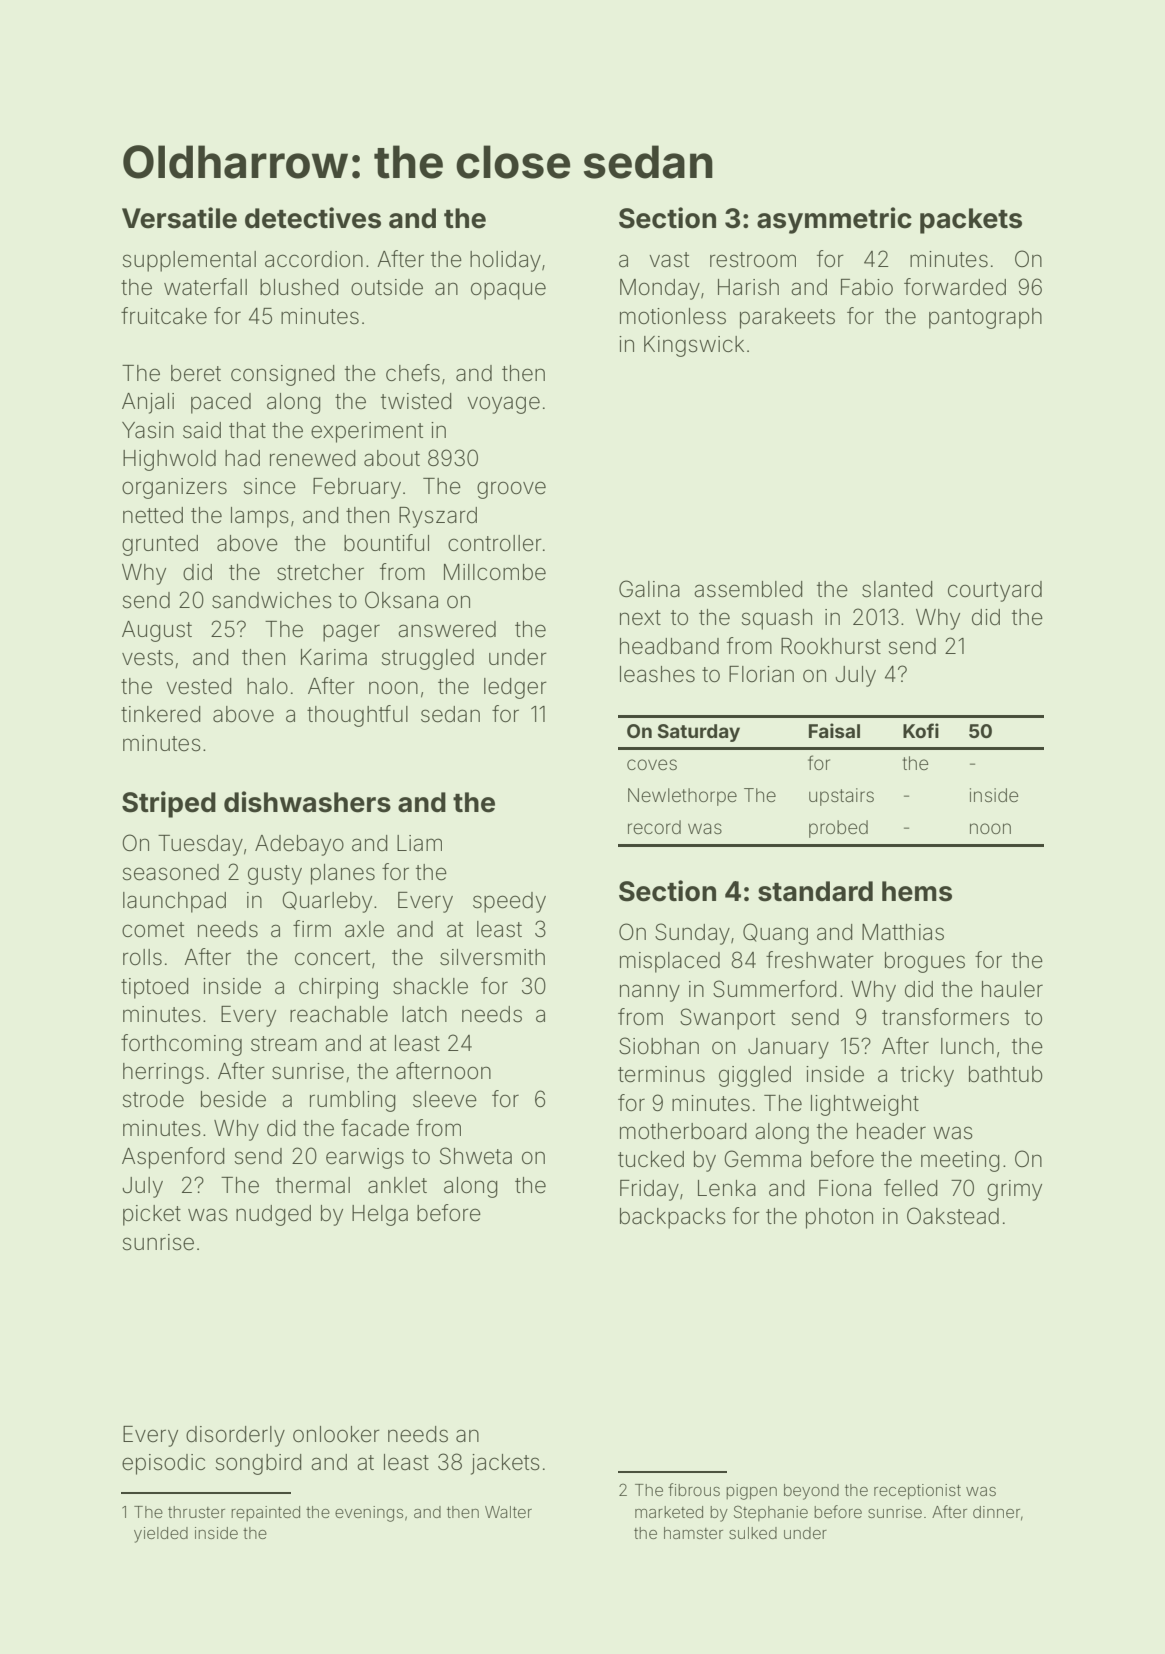  I want to click on restroom, so click(753, 260).
